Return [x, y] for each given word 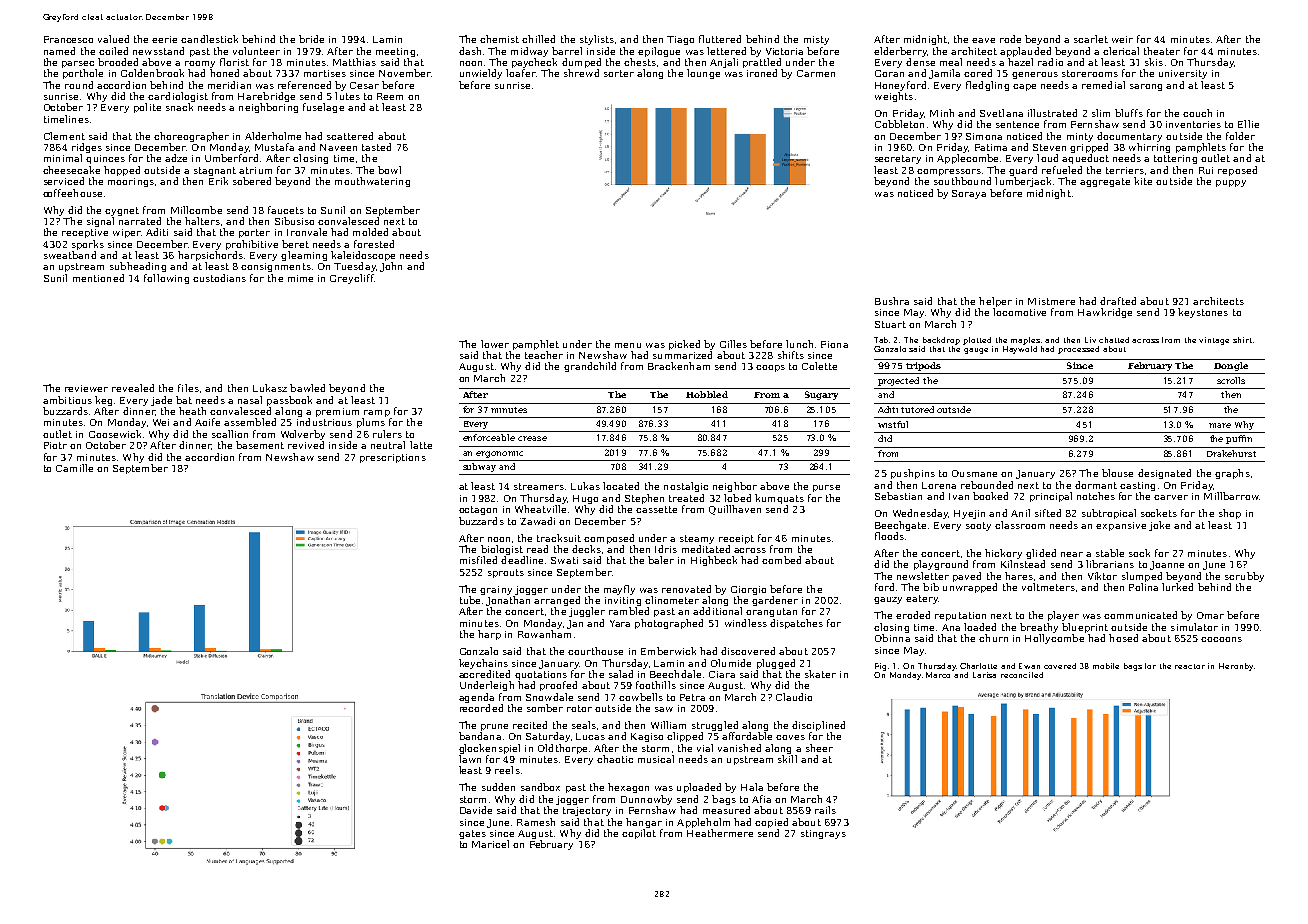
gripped [1089, 148]
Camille [74, 468]
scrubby [1244, 577]
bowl [389, 170]
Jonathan [508, 601]
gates [472, 834]
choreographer [191, 137]
